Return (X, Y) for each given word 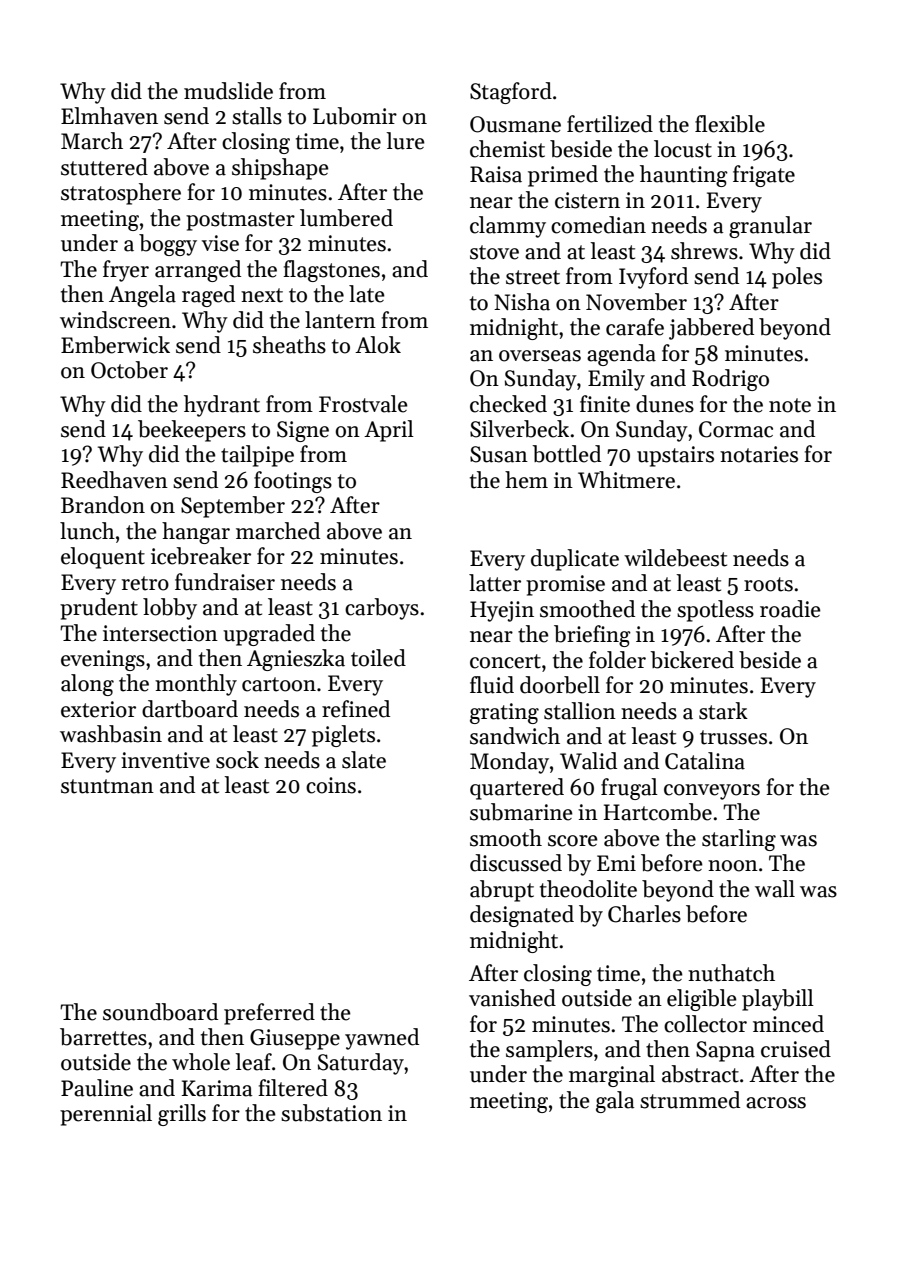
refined (356, 709)
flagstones (331, 271)
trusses (733, 737)
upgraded (269, 635)
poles (797, 278)
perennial (106, 1115)
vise (220, 243)
